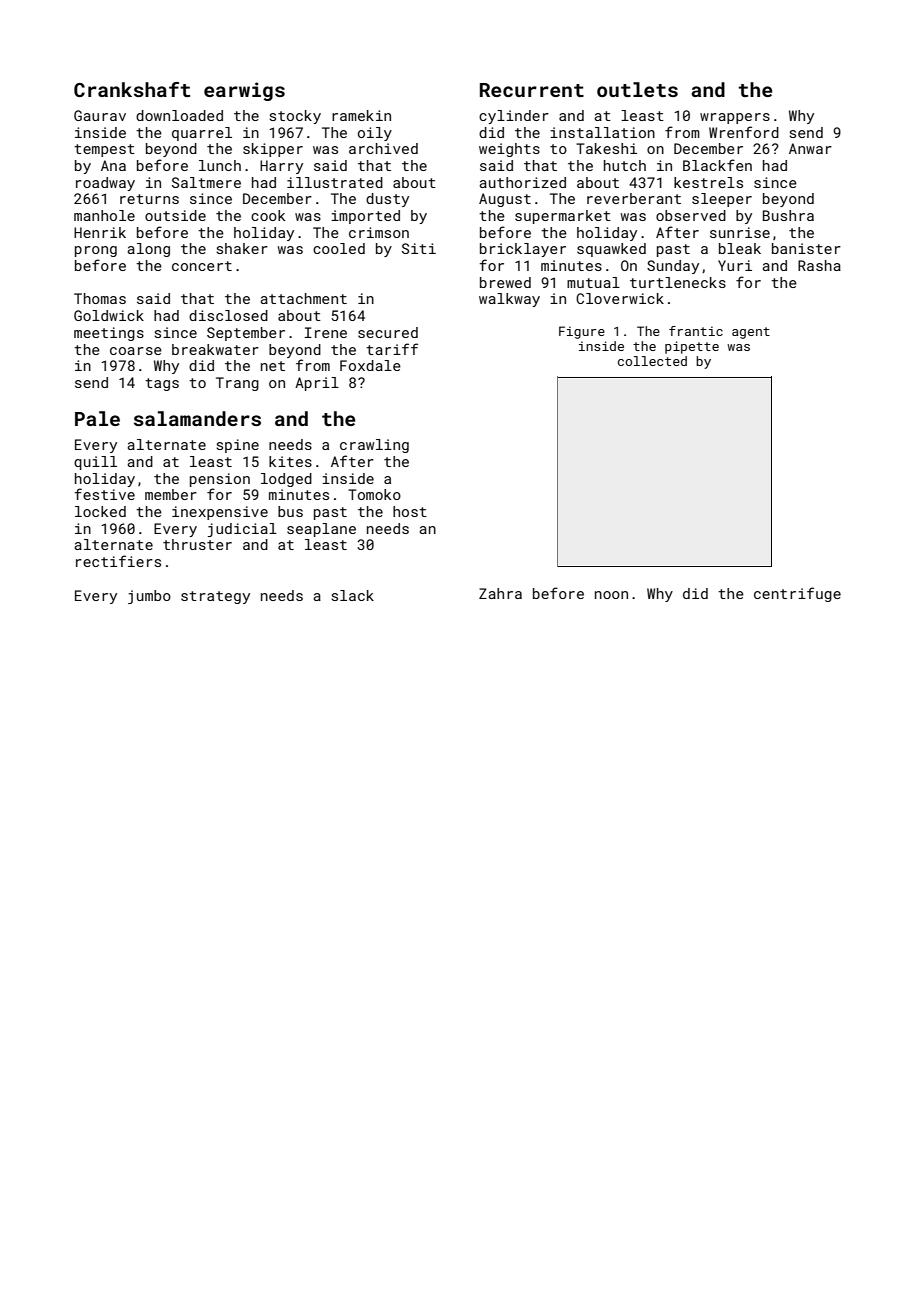 The image size is (924, 1308). I want to click on Crankshaft, so click(132, 89).
